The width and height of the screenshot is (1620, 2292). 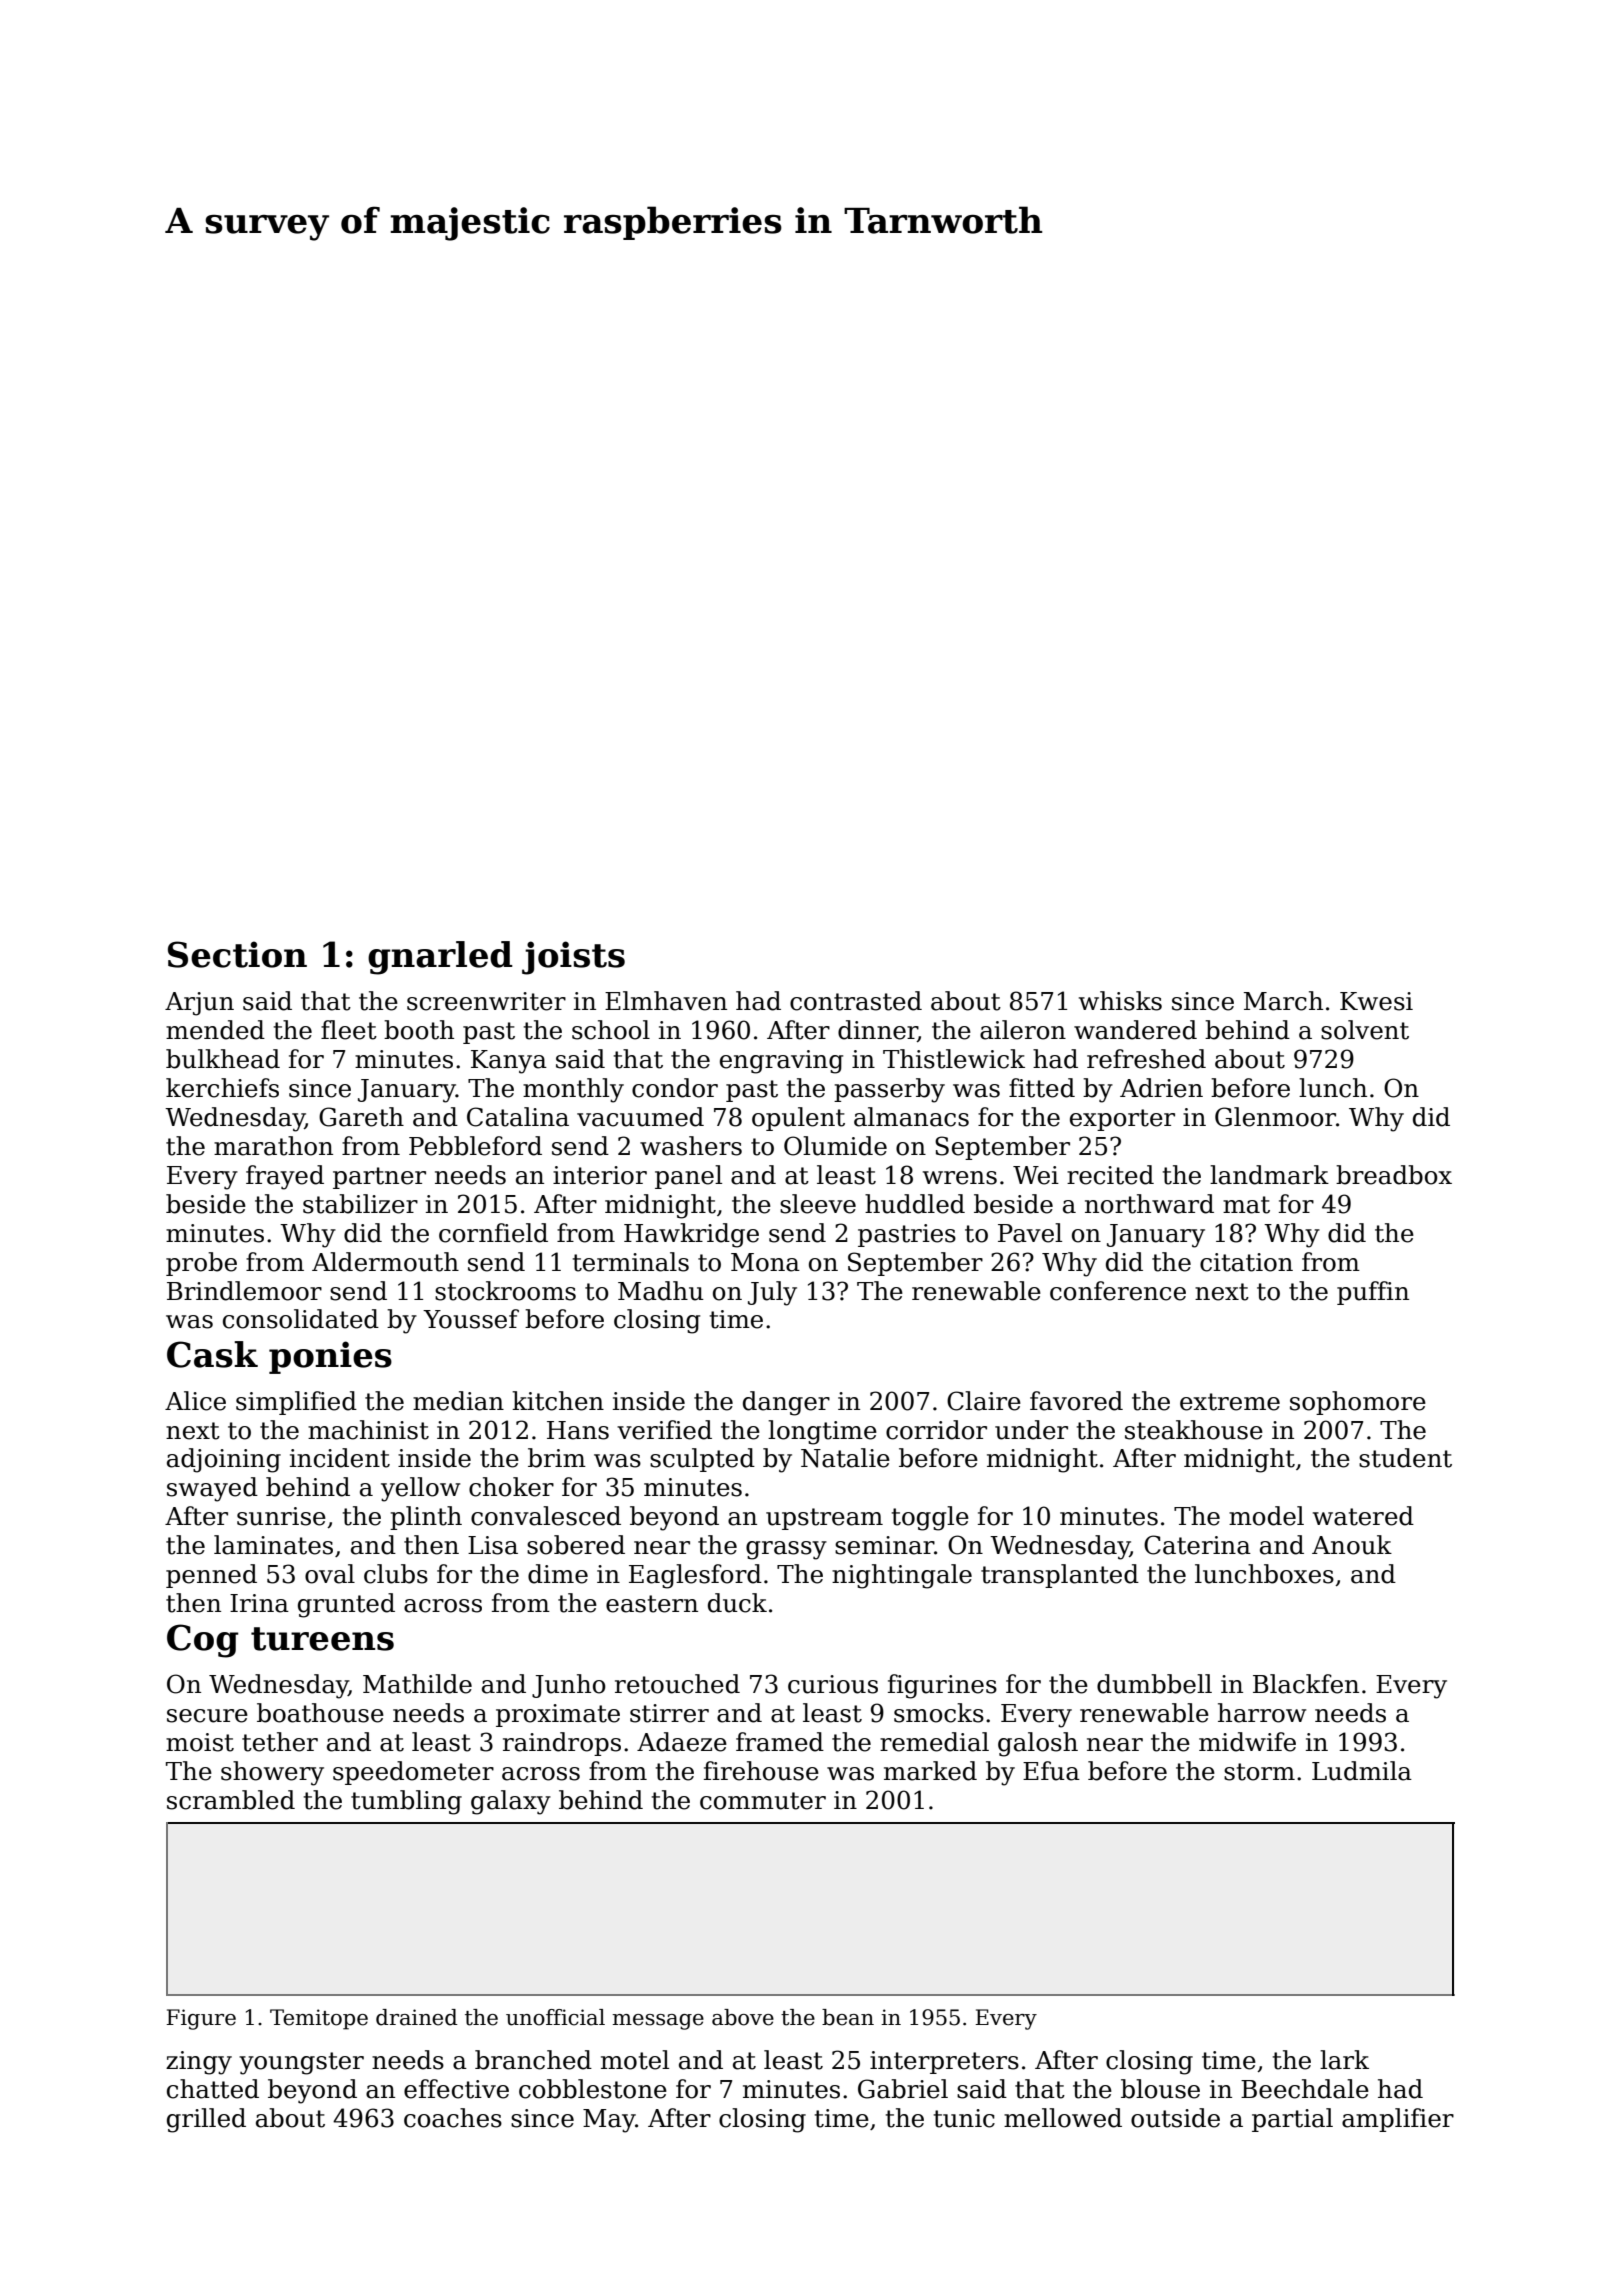 I want to click on lark, so click(x=1344, y=2060).
